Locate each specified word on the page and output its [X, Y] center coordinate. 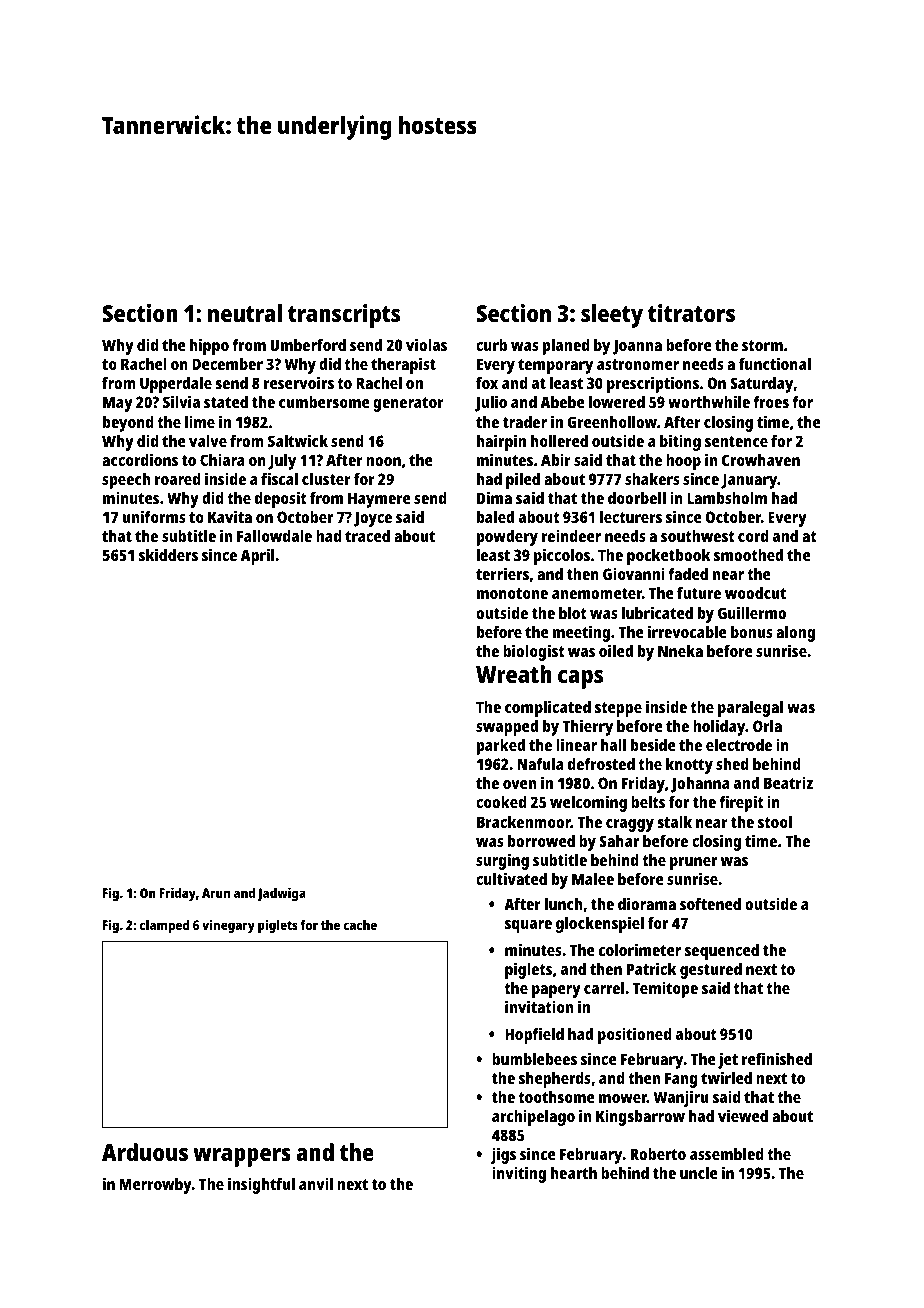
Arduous [145, 1152]
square [528, 926]
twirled [726, 1077]
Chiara [222, 459]
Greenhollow [612, 422]
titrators [691, 313]
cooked [501, 802]
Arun [216, 893]
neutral [245, 313]
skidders [168, 554]
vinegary [228, 926]
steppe [618, 709]
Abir [556, 459]
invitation [539, 1006]
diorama [647, 903]
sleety [612, 316]
